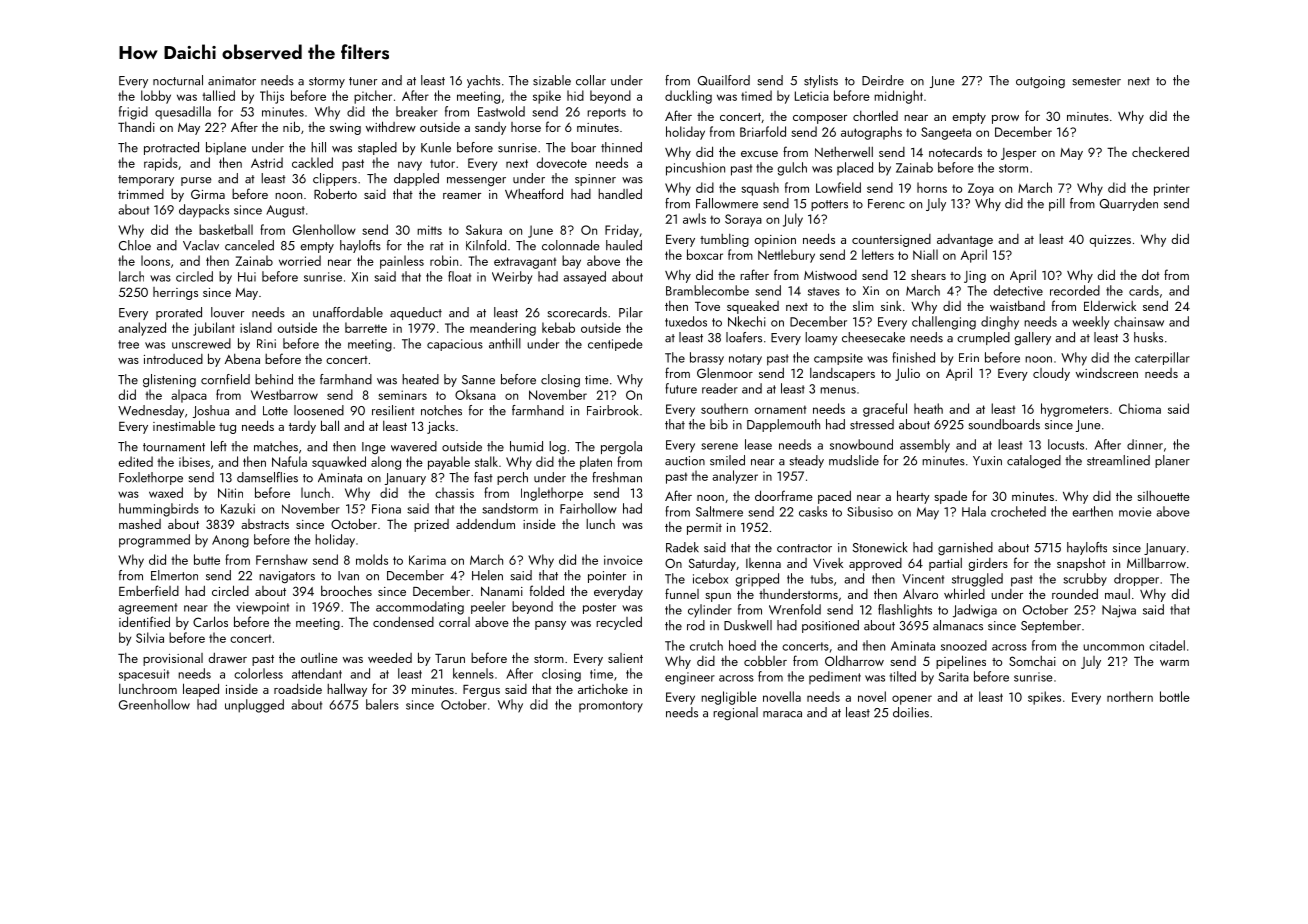 This screenshot has height=924, width=1308. Describe the element at coordinates (254, 706) in the screenshot. I see `unplugged` at that location.
